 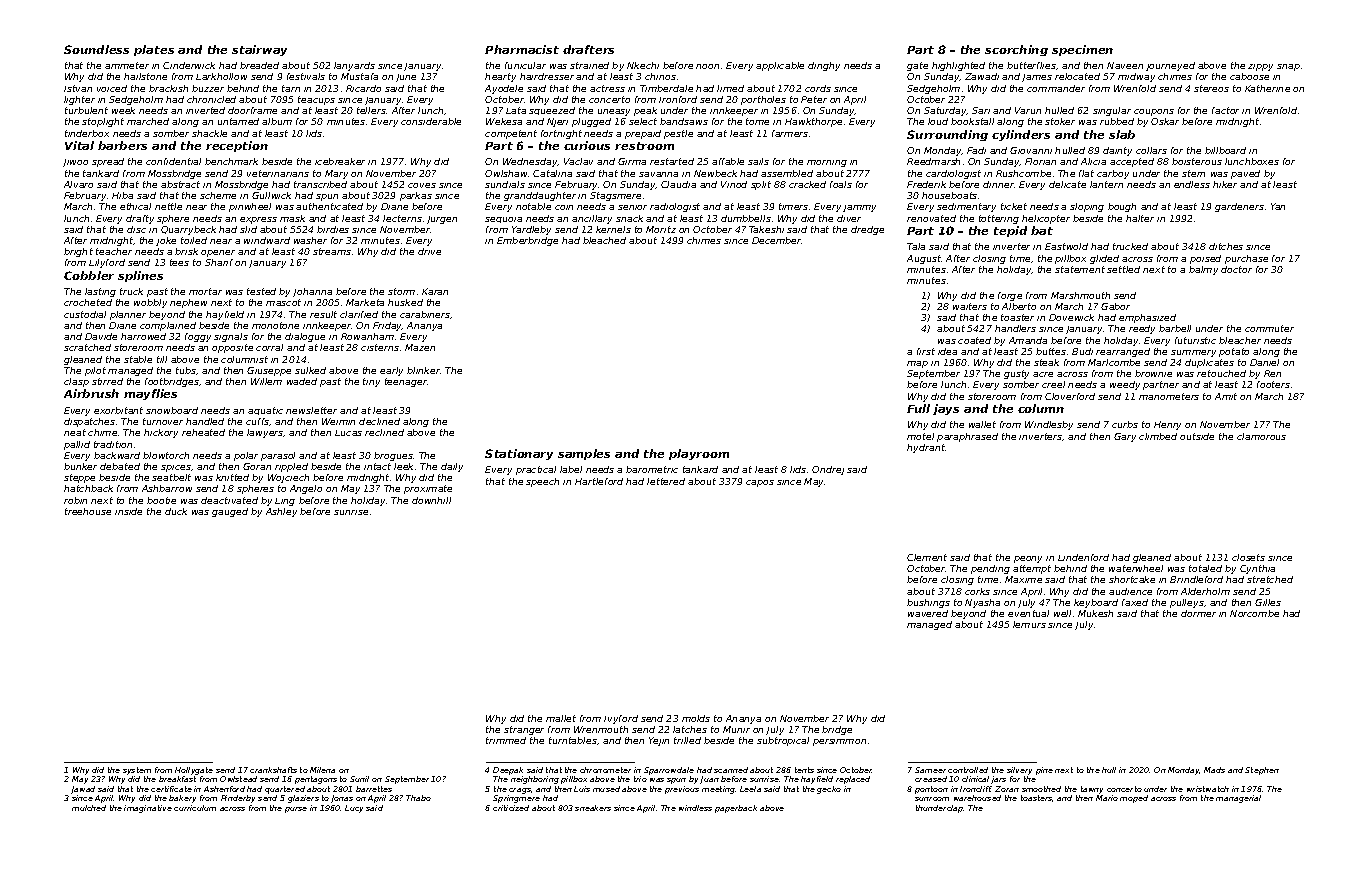 I want to click on capos, so click(x=760, y=483).
